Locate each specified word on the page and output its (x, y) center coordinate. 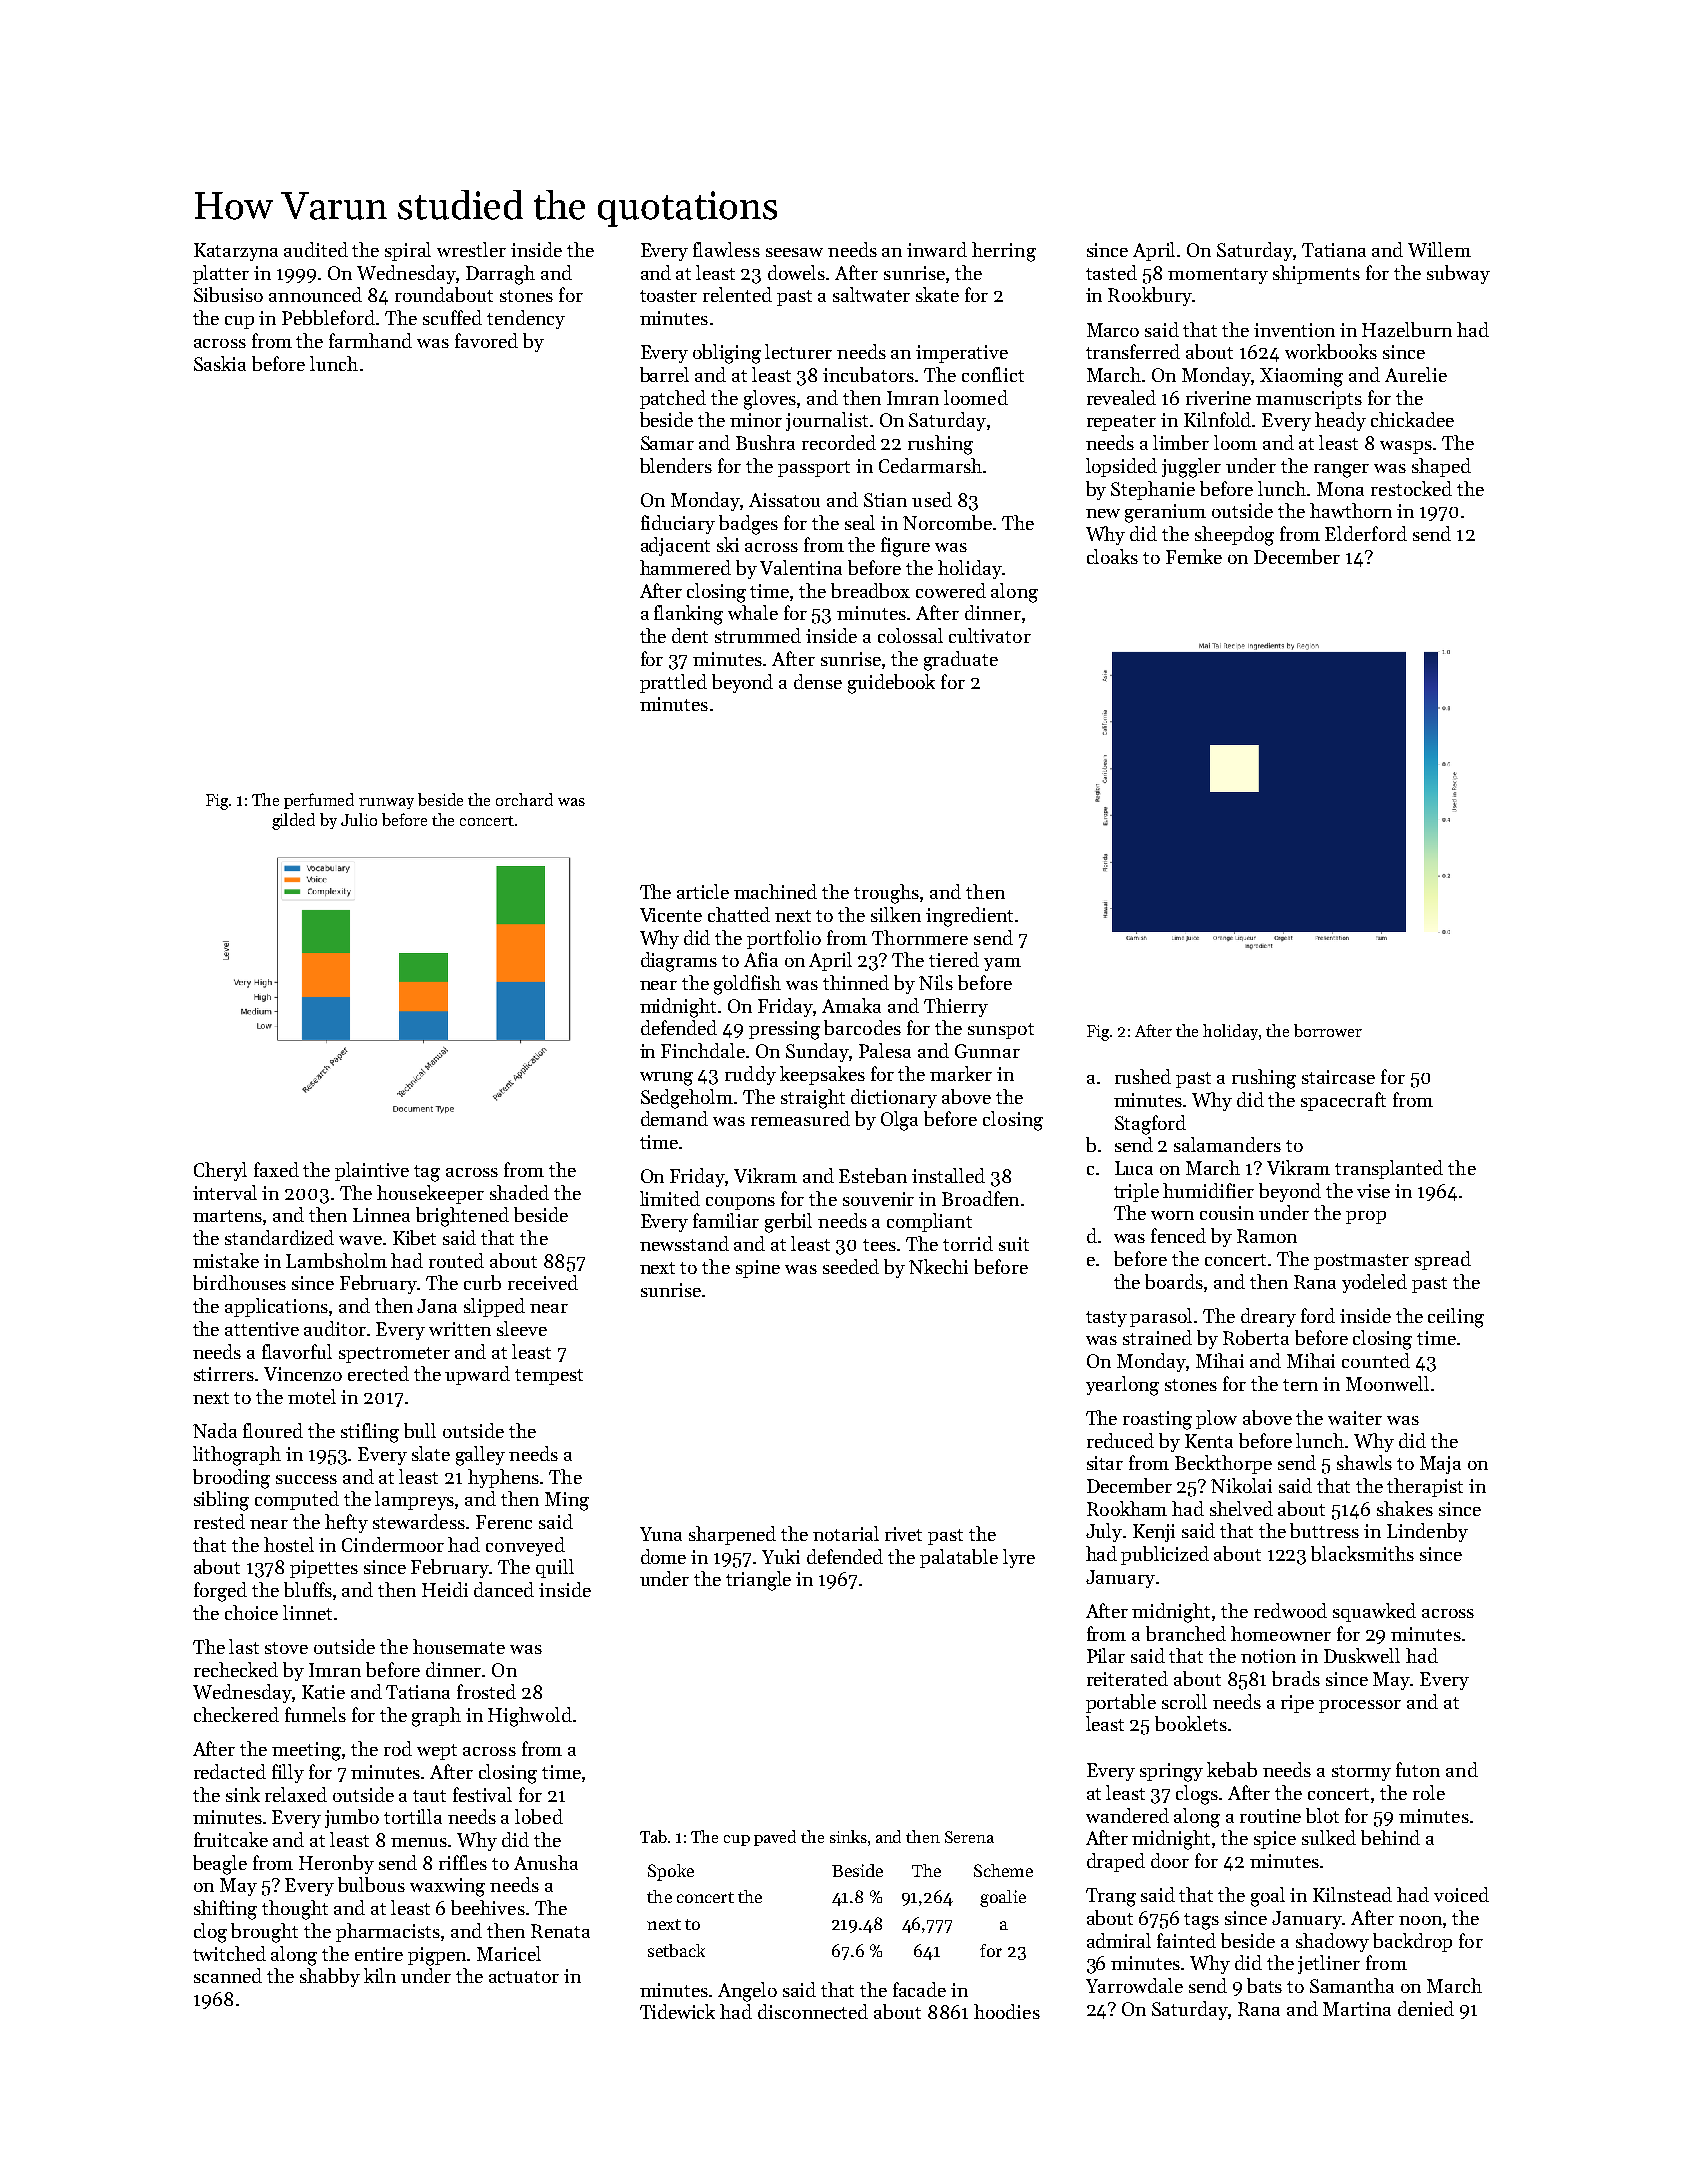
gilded (293, 821)
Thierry (956, 1007)
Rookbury (1150, 296)
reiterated (1127, 1678)
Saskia (220, 363)
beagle (220, 1865)
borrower (1328, 1030)
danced (504, 1589)
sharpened (732, 1535)
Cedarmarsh (930, 465)
